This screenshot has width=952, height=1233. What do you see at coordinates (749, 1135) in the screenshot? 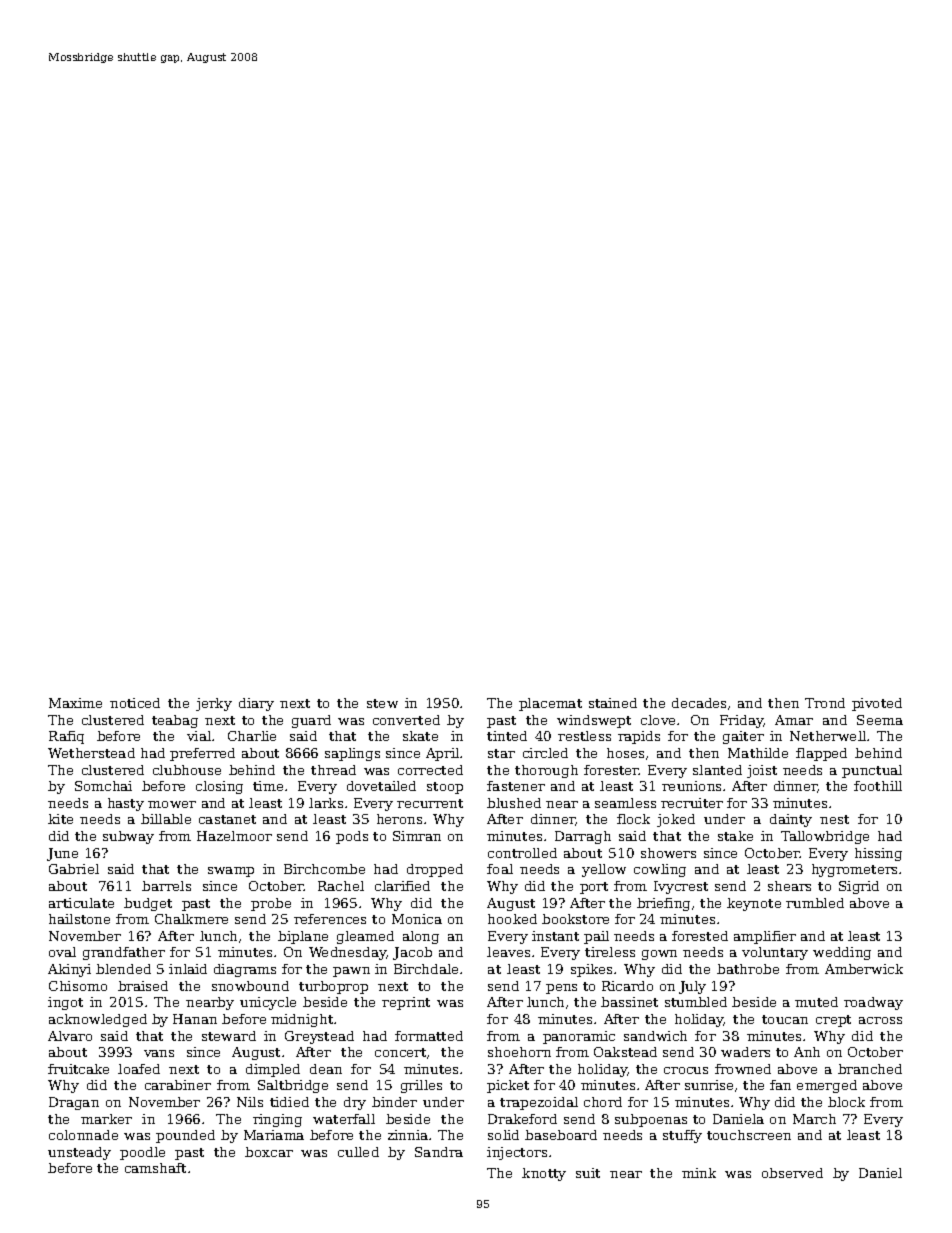
I see `touchscreen` at bounding box center [749, 1135].
